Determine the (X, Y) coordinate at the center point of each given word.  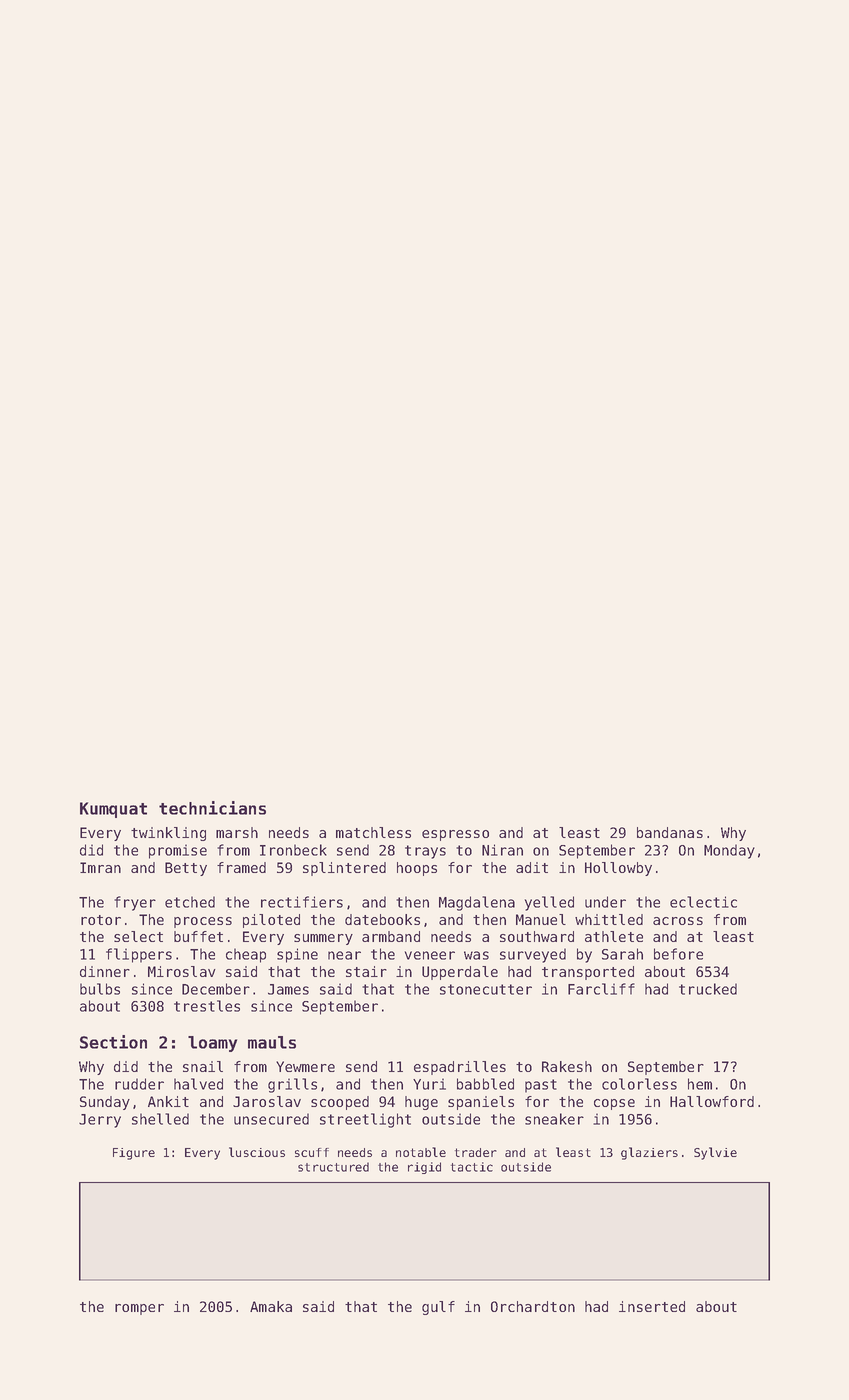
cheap (246, 955)
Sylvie (715, 1153)
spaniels (481, 1103)
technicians (212, 808)
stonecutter (486, 989)
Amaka (271, 1306)
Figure (134, 1154)
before (678, 954)
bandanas (670, 832)
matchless (373, 832)
